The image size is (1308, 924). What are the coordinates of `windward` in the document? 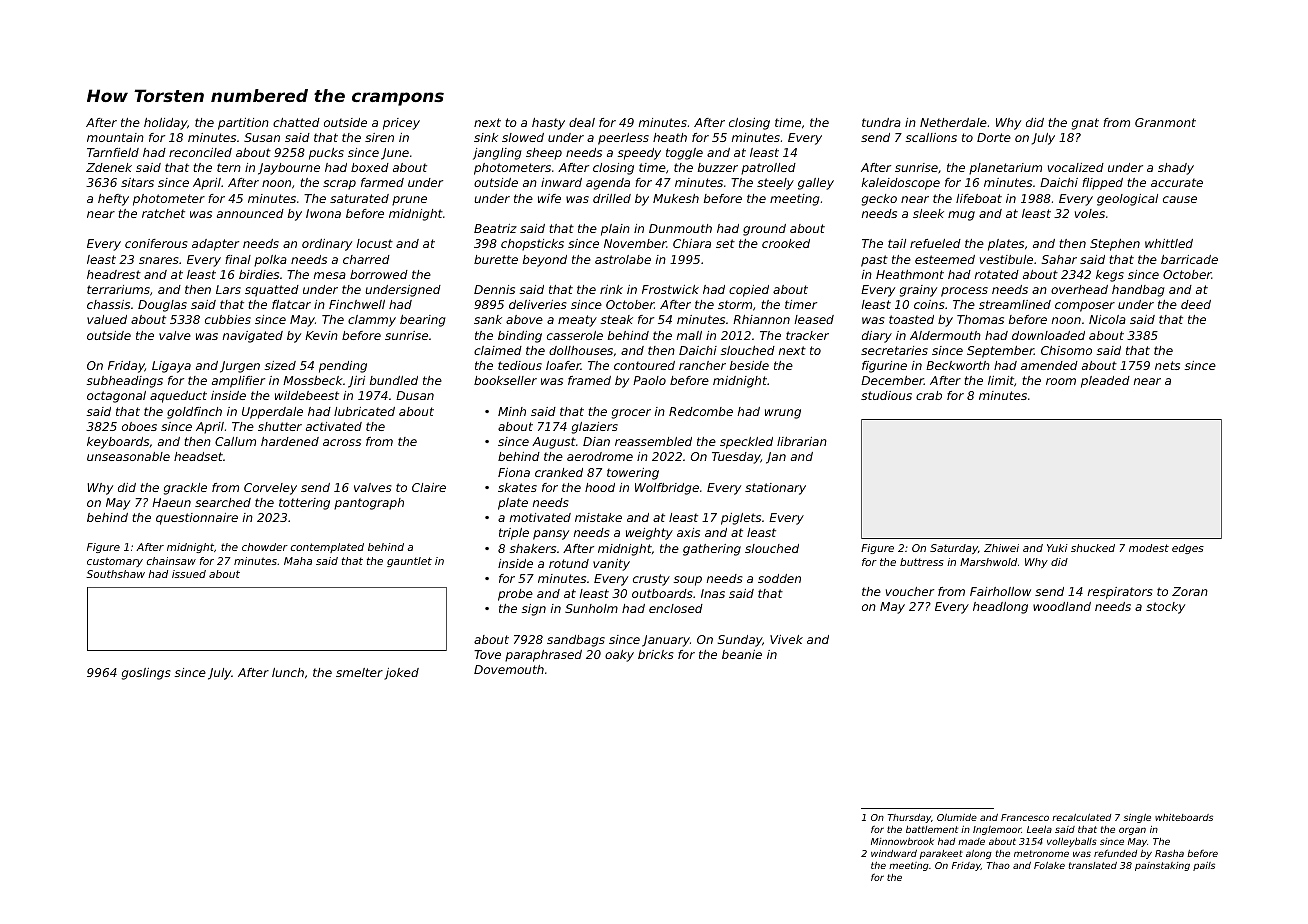 It's located at (894, 853).
